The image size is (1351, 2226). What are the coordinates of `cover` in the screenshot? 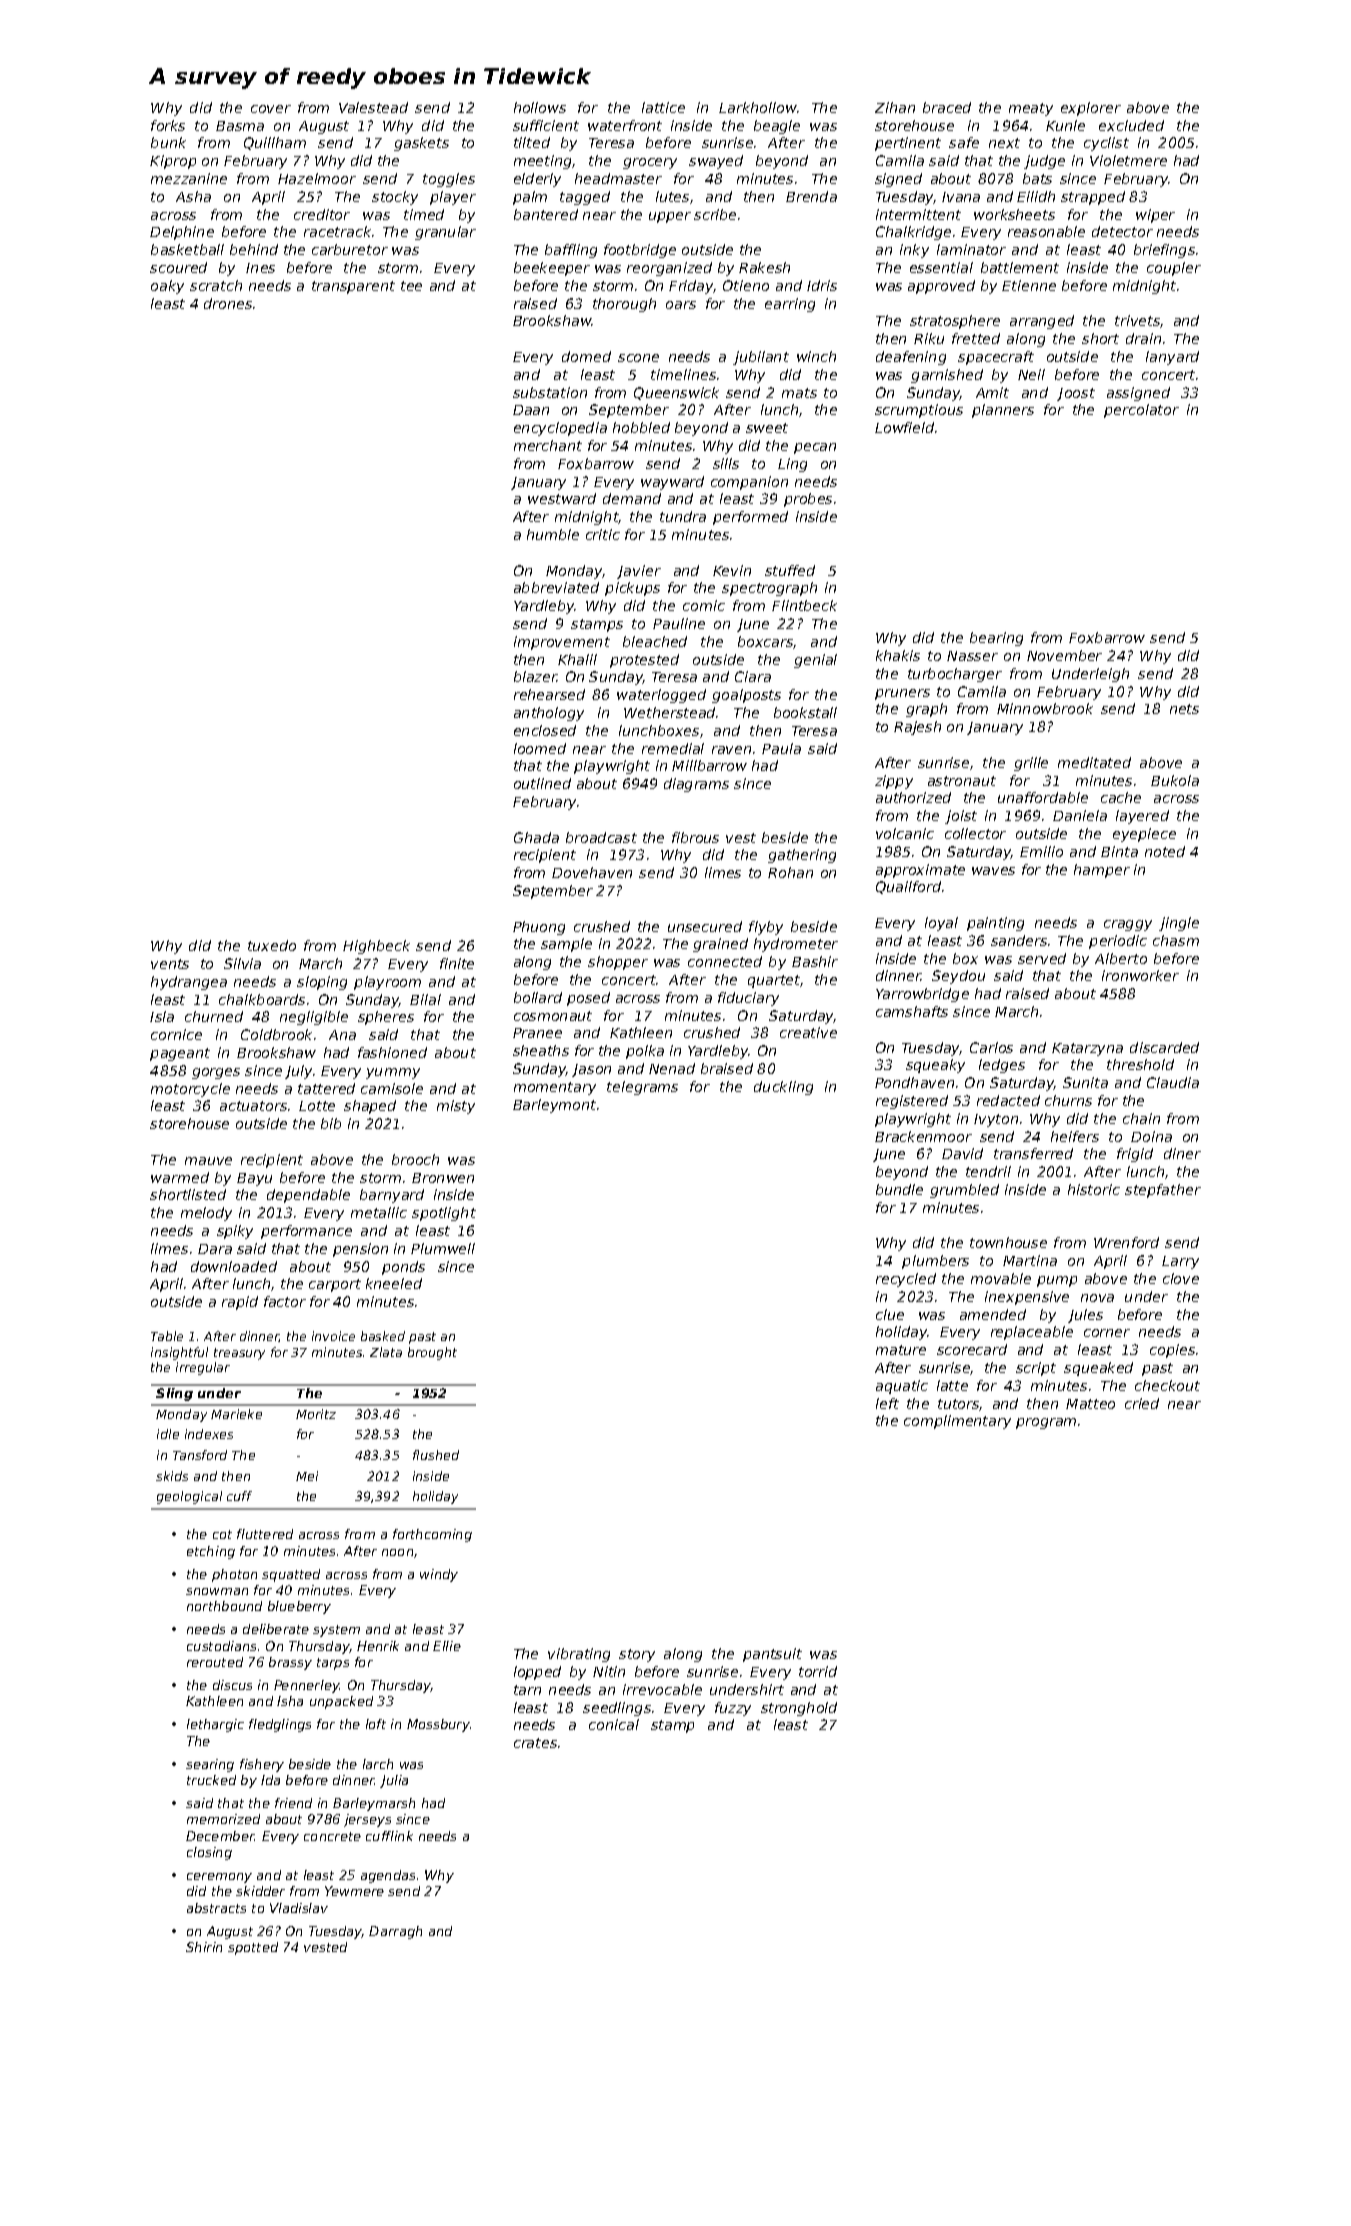 It's located at (271, 109).
